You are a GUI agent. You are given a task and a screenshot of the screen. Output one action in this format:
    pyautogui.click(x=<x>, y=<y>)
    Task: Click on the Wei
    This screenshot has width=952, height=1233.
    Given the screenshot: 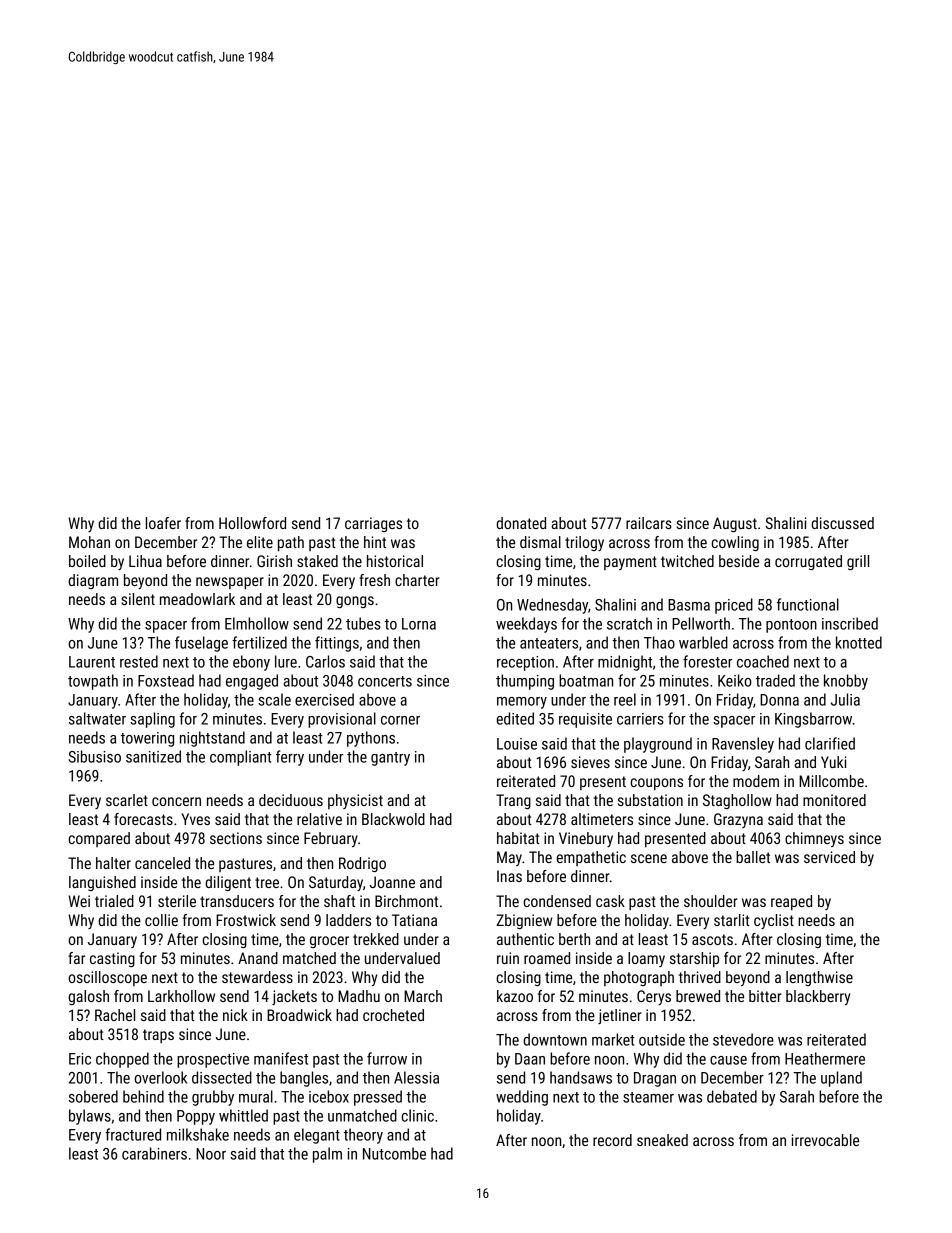 What is the action you would take?
    pyautogui.click(x=79, y=901)
